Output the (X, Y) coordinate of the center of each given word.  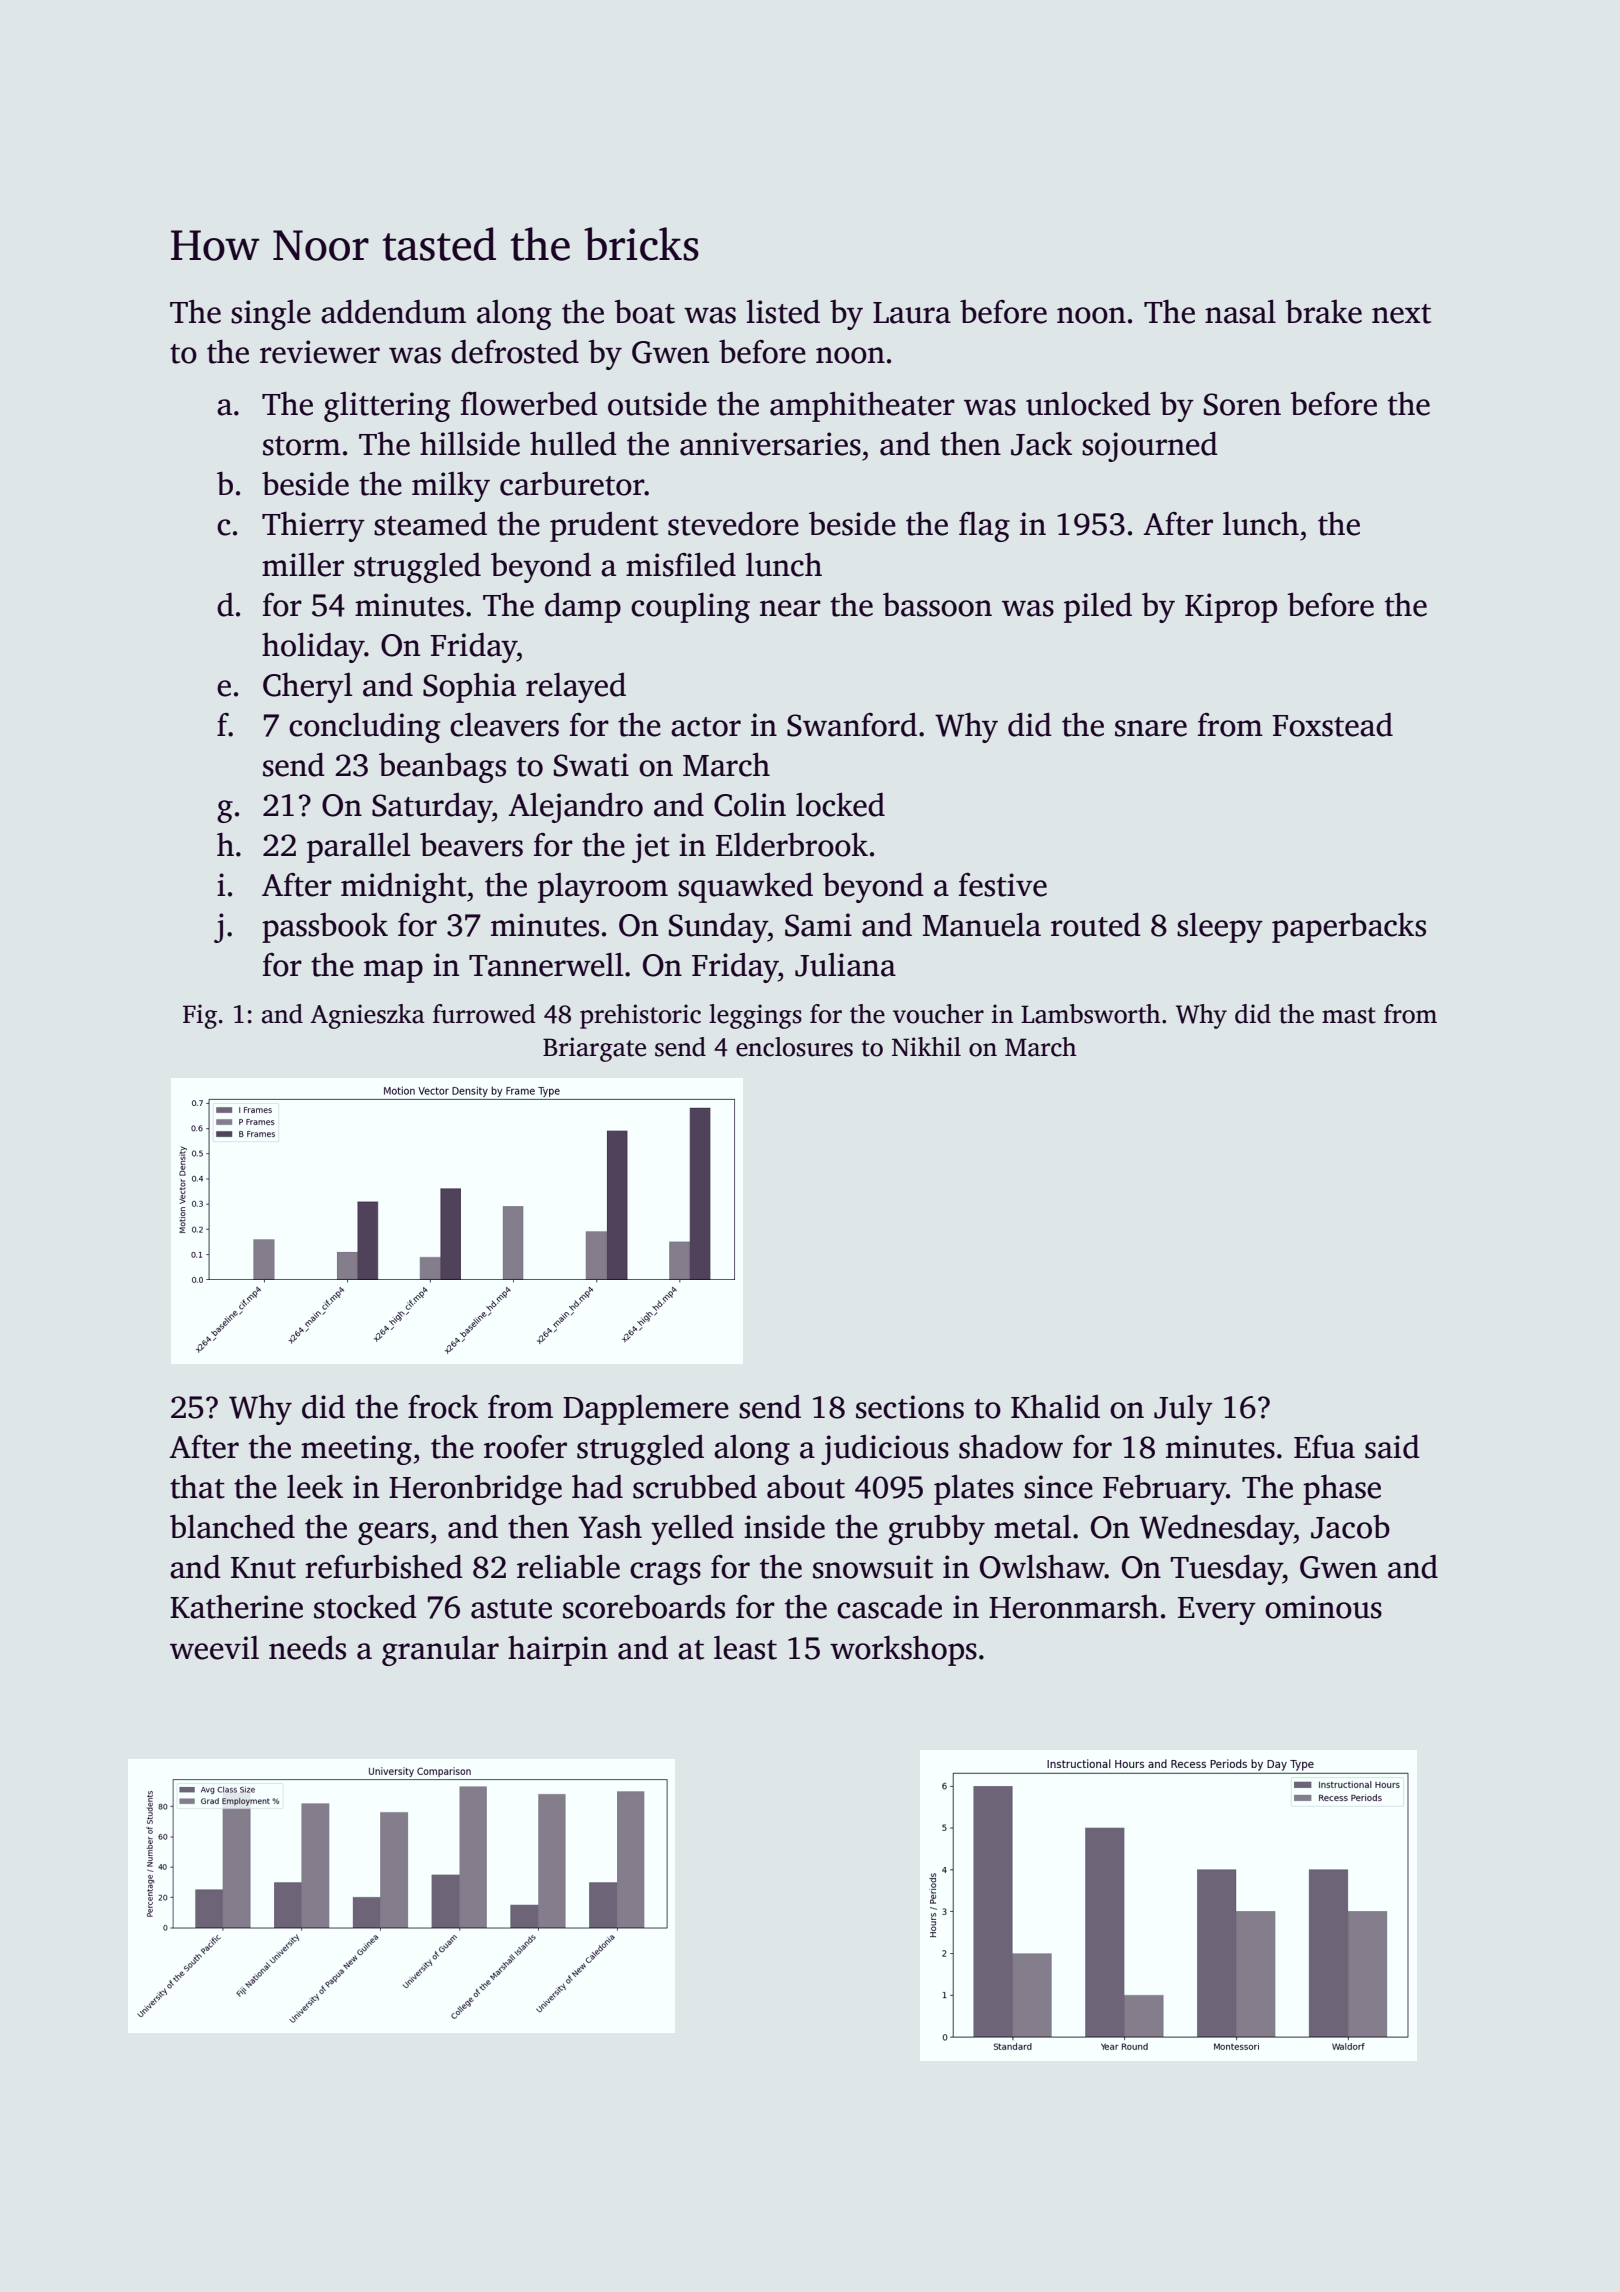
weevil (214, 1647)
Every (1217, 1611)
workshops (903, 1650)
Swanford (852, 725)
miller (303, 564)
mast (1349, 1015)
